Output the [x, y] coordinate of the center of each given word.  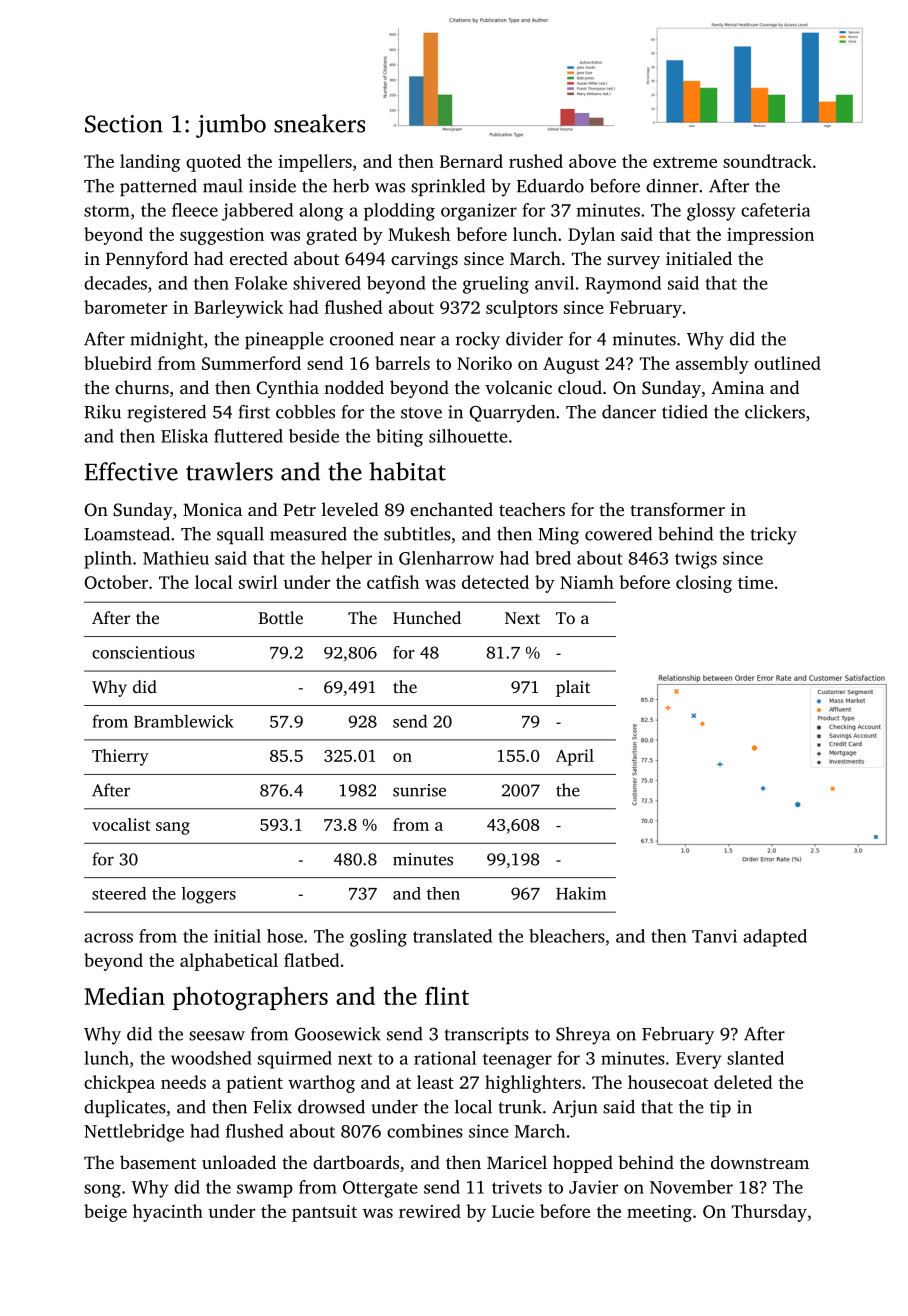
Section [124, 124]
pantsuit [324, 1213]
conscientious [143, 652]
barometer [125, 307]
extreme [685, 162]
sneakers [319, 123]
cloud [580, 387]
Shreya [583, 1036]
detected [495, 582]
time [755, 582]
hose [285, 936]
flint [447, 995]
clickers [775, 412]
